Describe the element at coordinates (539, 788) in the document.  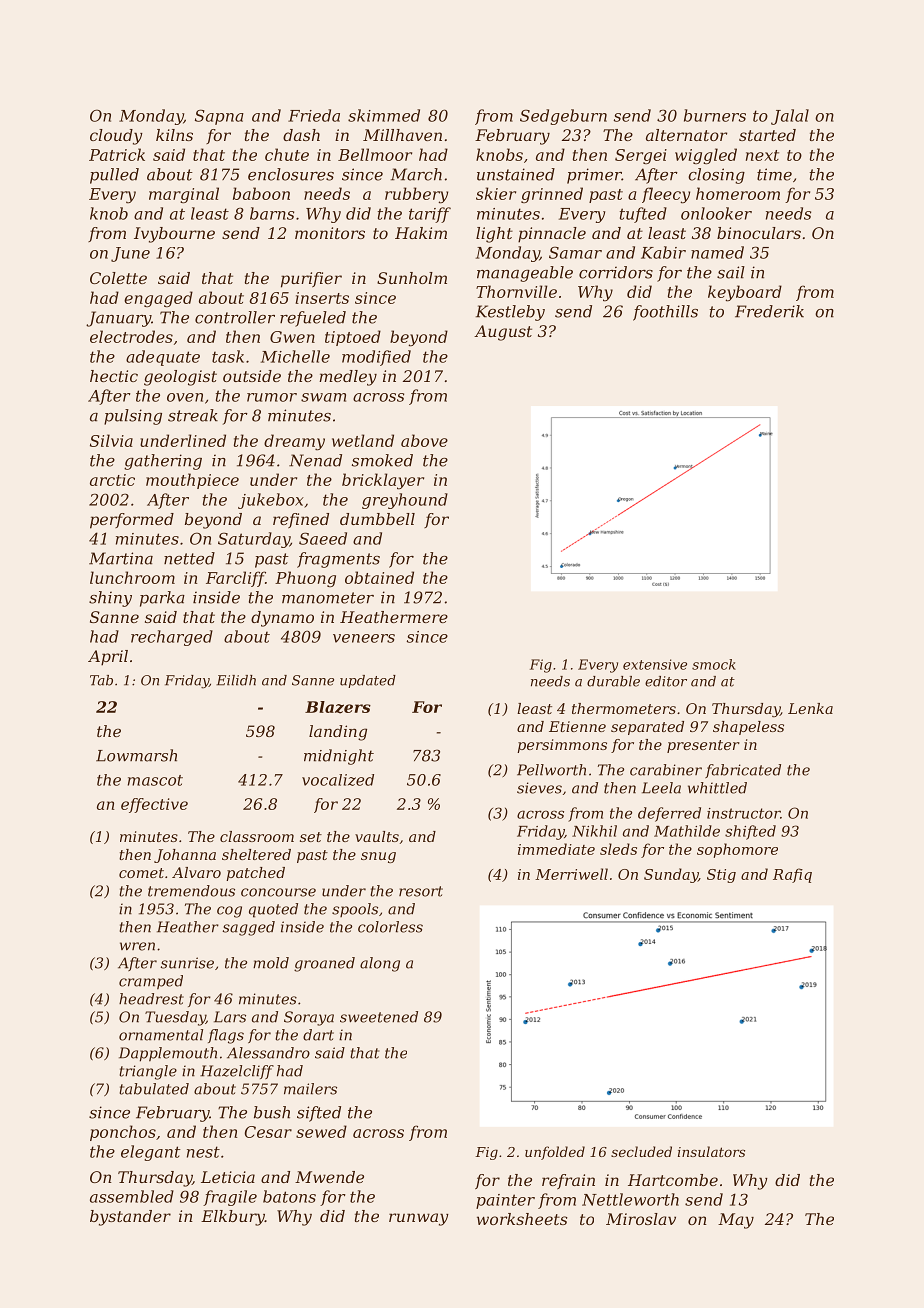
I see `sieves` at that location.
